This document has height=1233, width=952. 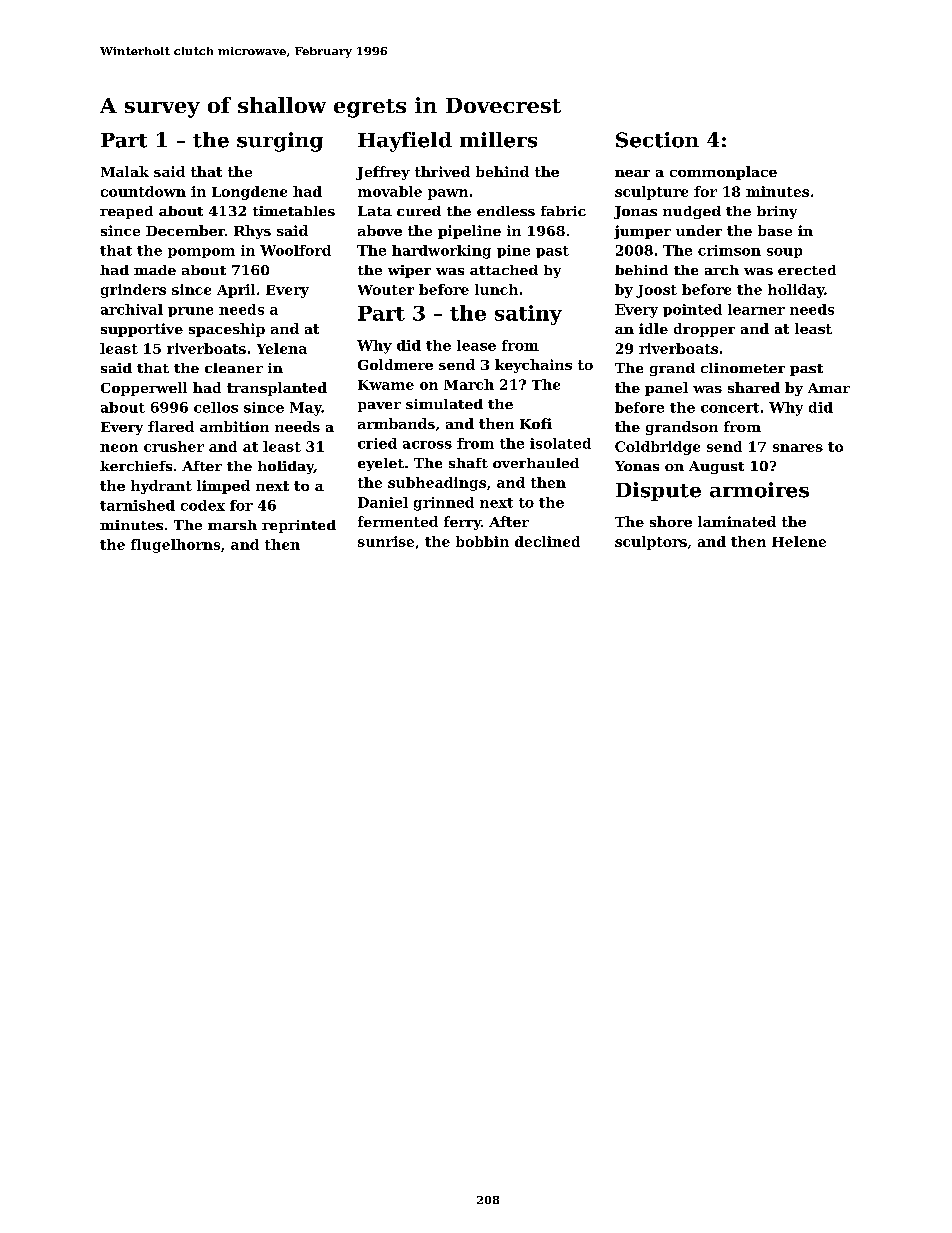 What do you see at coordinates (799, 541) in the document?
I see `Helene` at bounding box center [799, 541].
